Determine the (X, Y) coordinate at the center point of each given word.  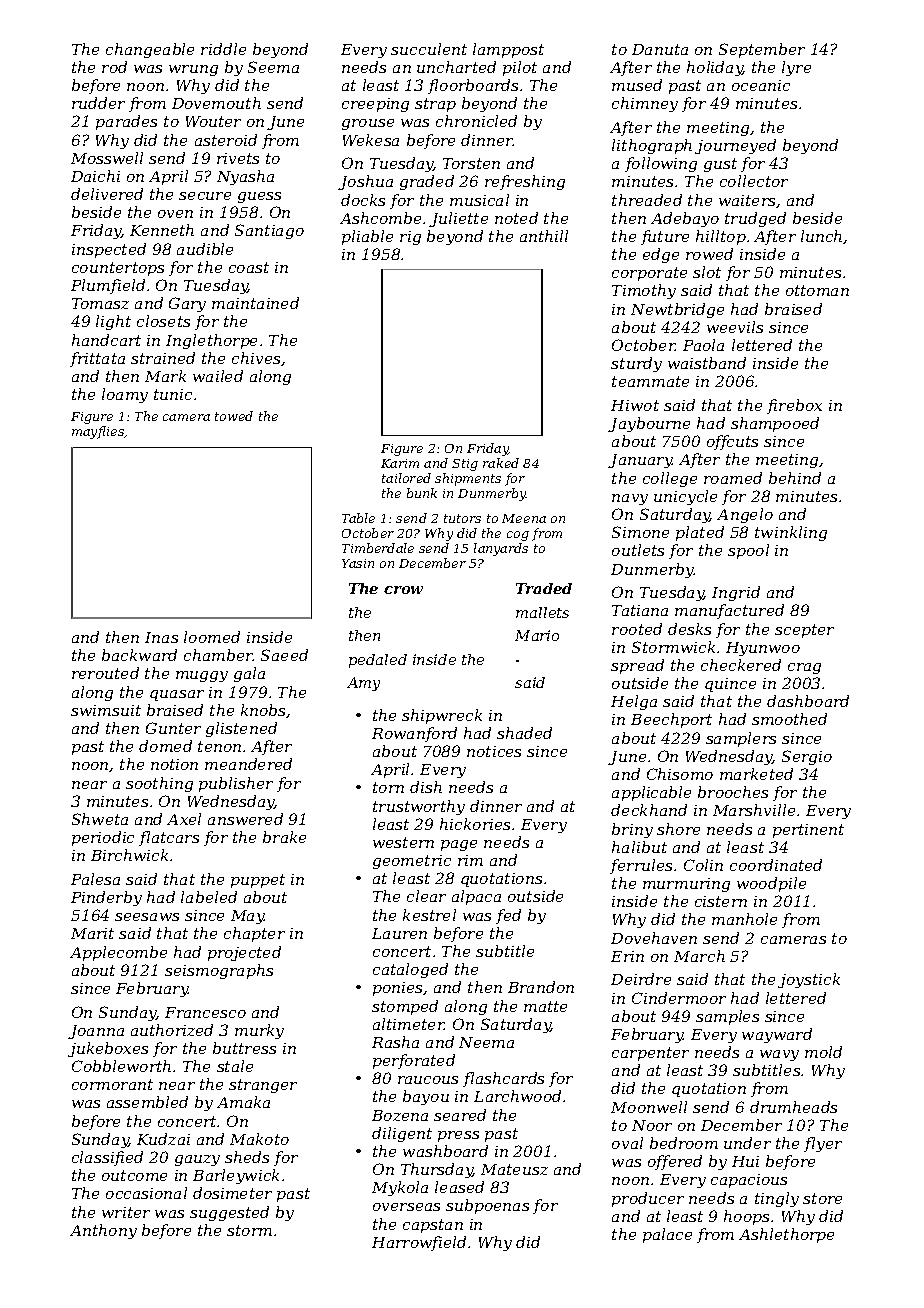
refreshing (525, 182)
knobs (264, 711)
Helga (634, 702)
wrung (193, 70)
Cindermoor (679, 998)
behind (795, 478)
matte (545, 1006)
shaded (524, 733)
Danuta (660, 49)
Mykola (400, 1188)
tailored (406, 478)
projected (244, 953)
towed (234, 416)
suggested (229, 1213)
